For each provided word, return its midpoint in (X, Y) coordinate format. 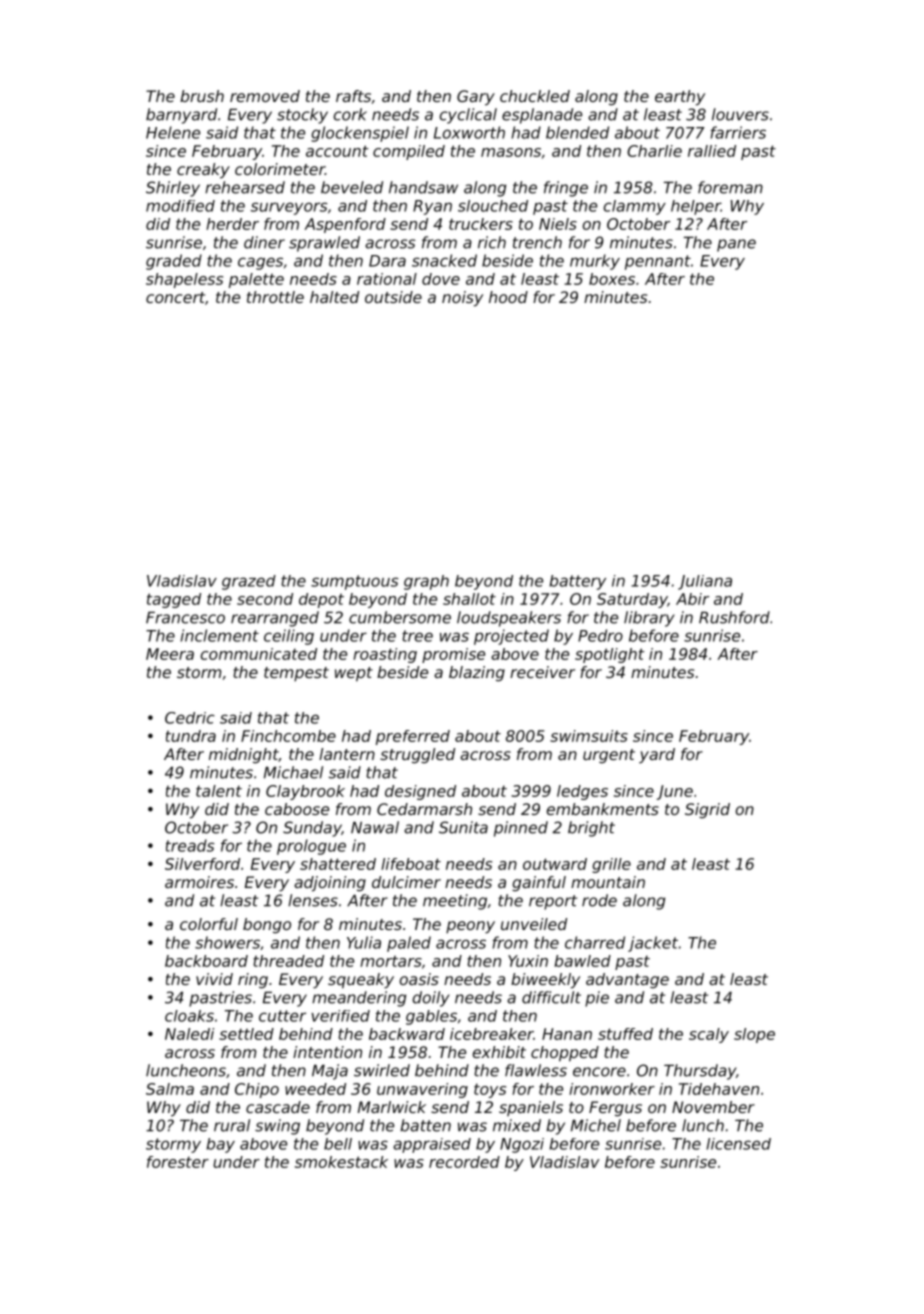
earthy (680, 98)
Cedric (190, 718)
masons (511, 152)
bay (221, 1145)
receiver (542, 672)
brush (202, 96)
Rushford (734, 617)
